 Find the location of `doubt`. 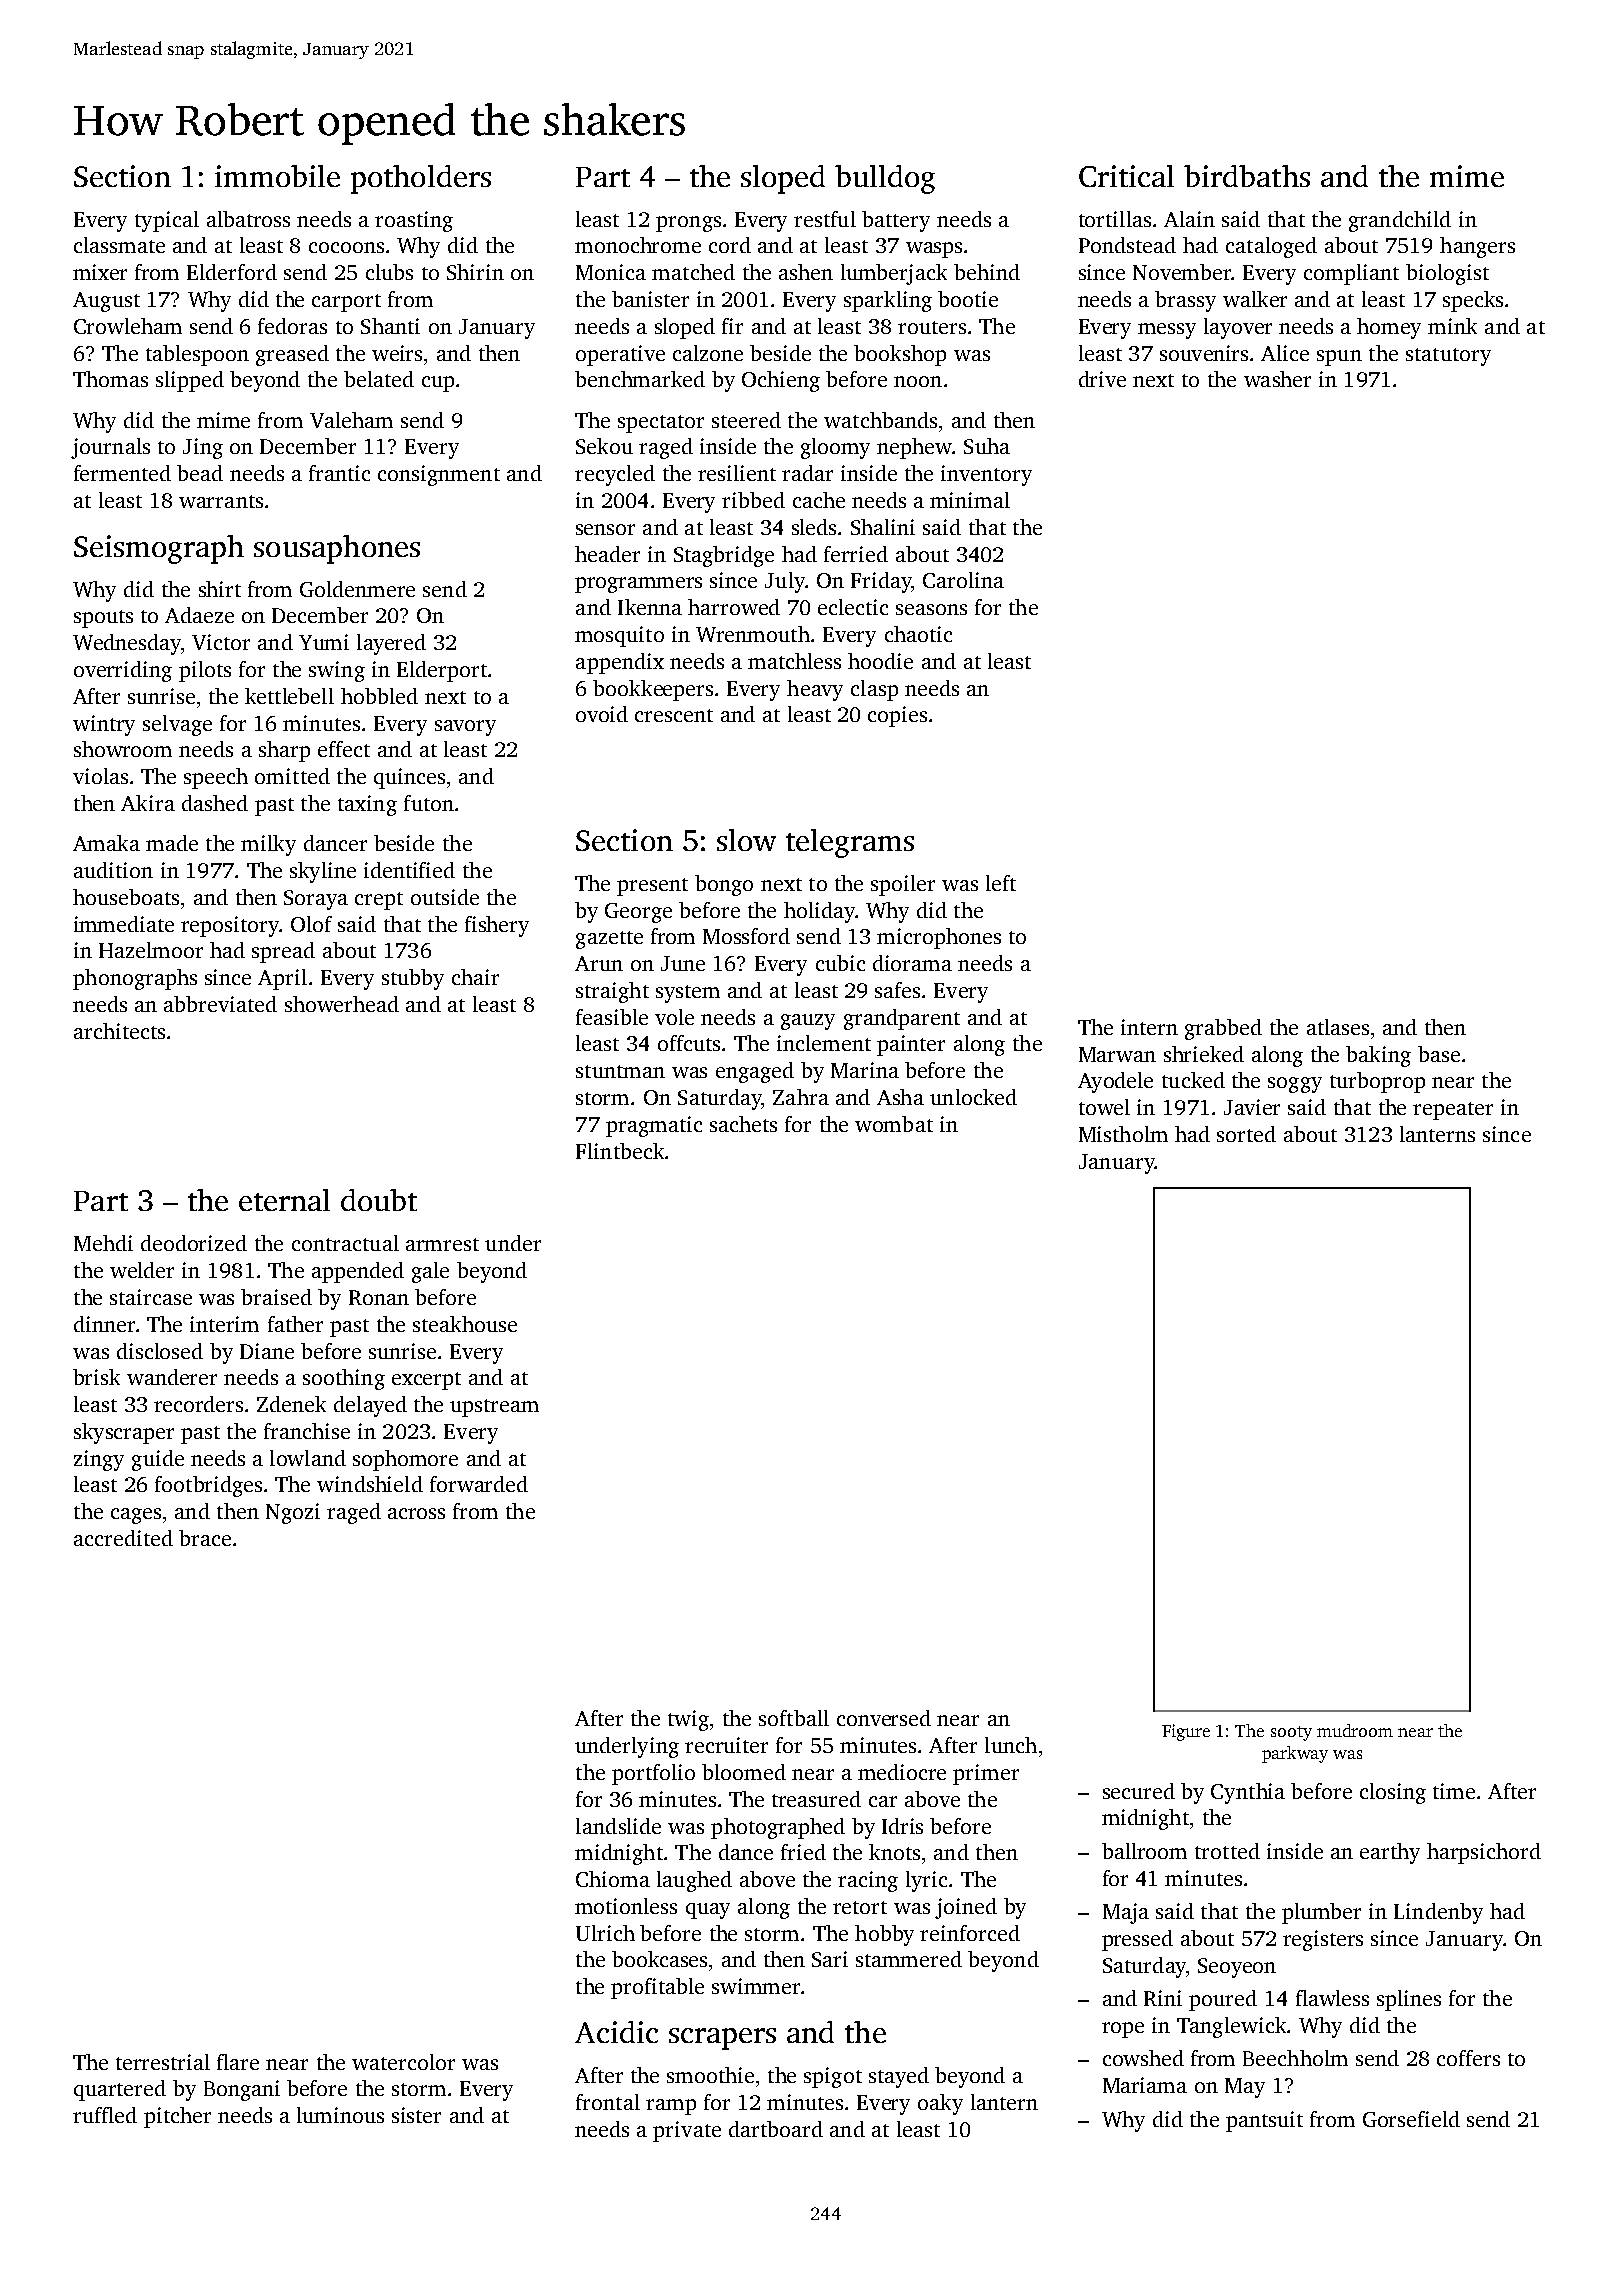

doubt is located at coordinates (379, 1200).
